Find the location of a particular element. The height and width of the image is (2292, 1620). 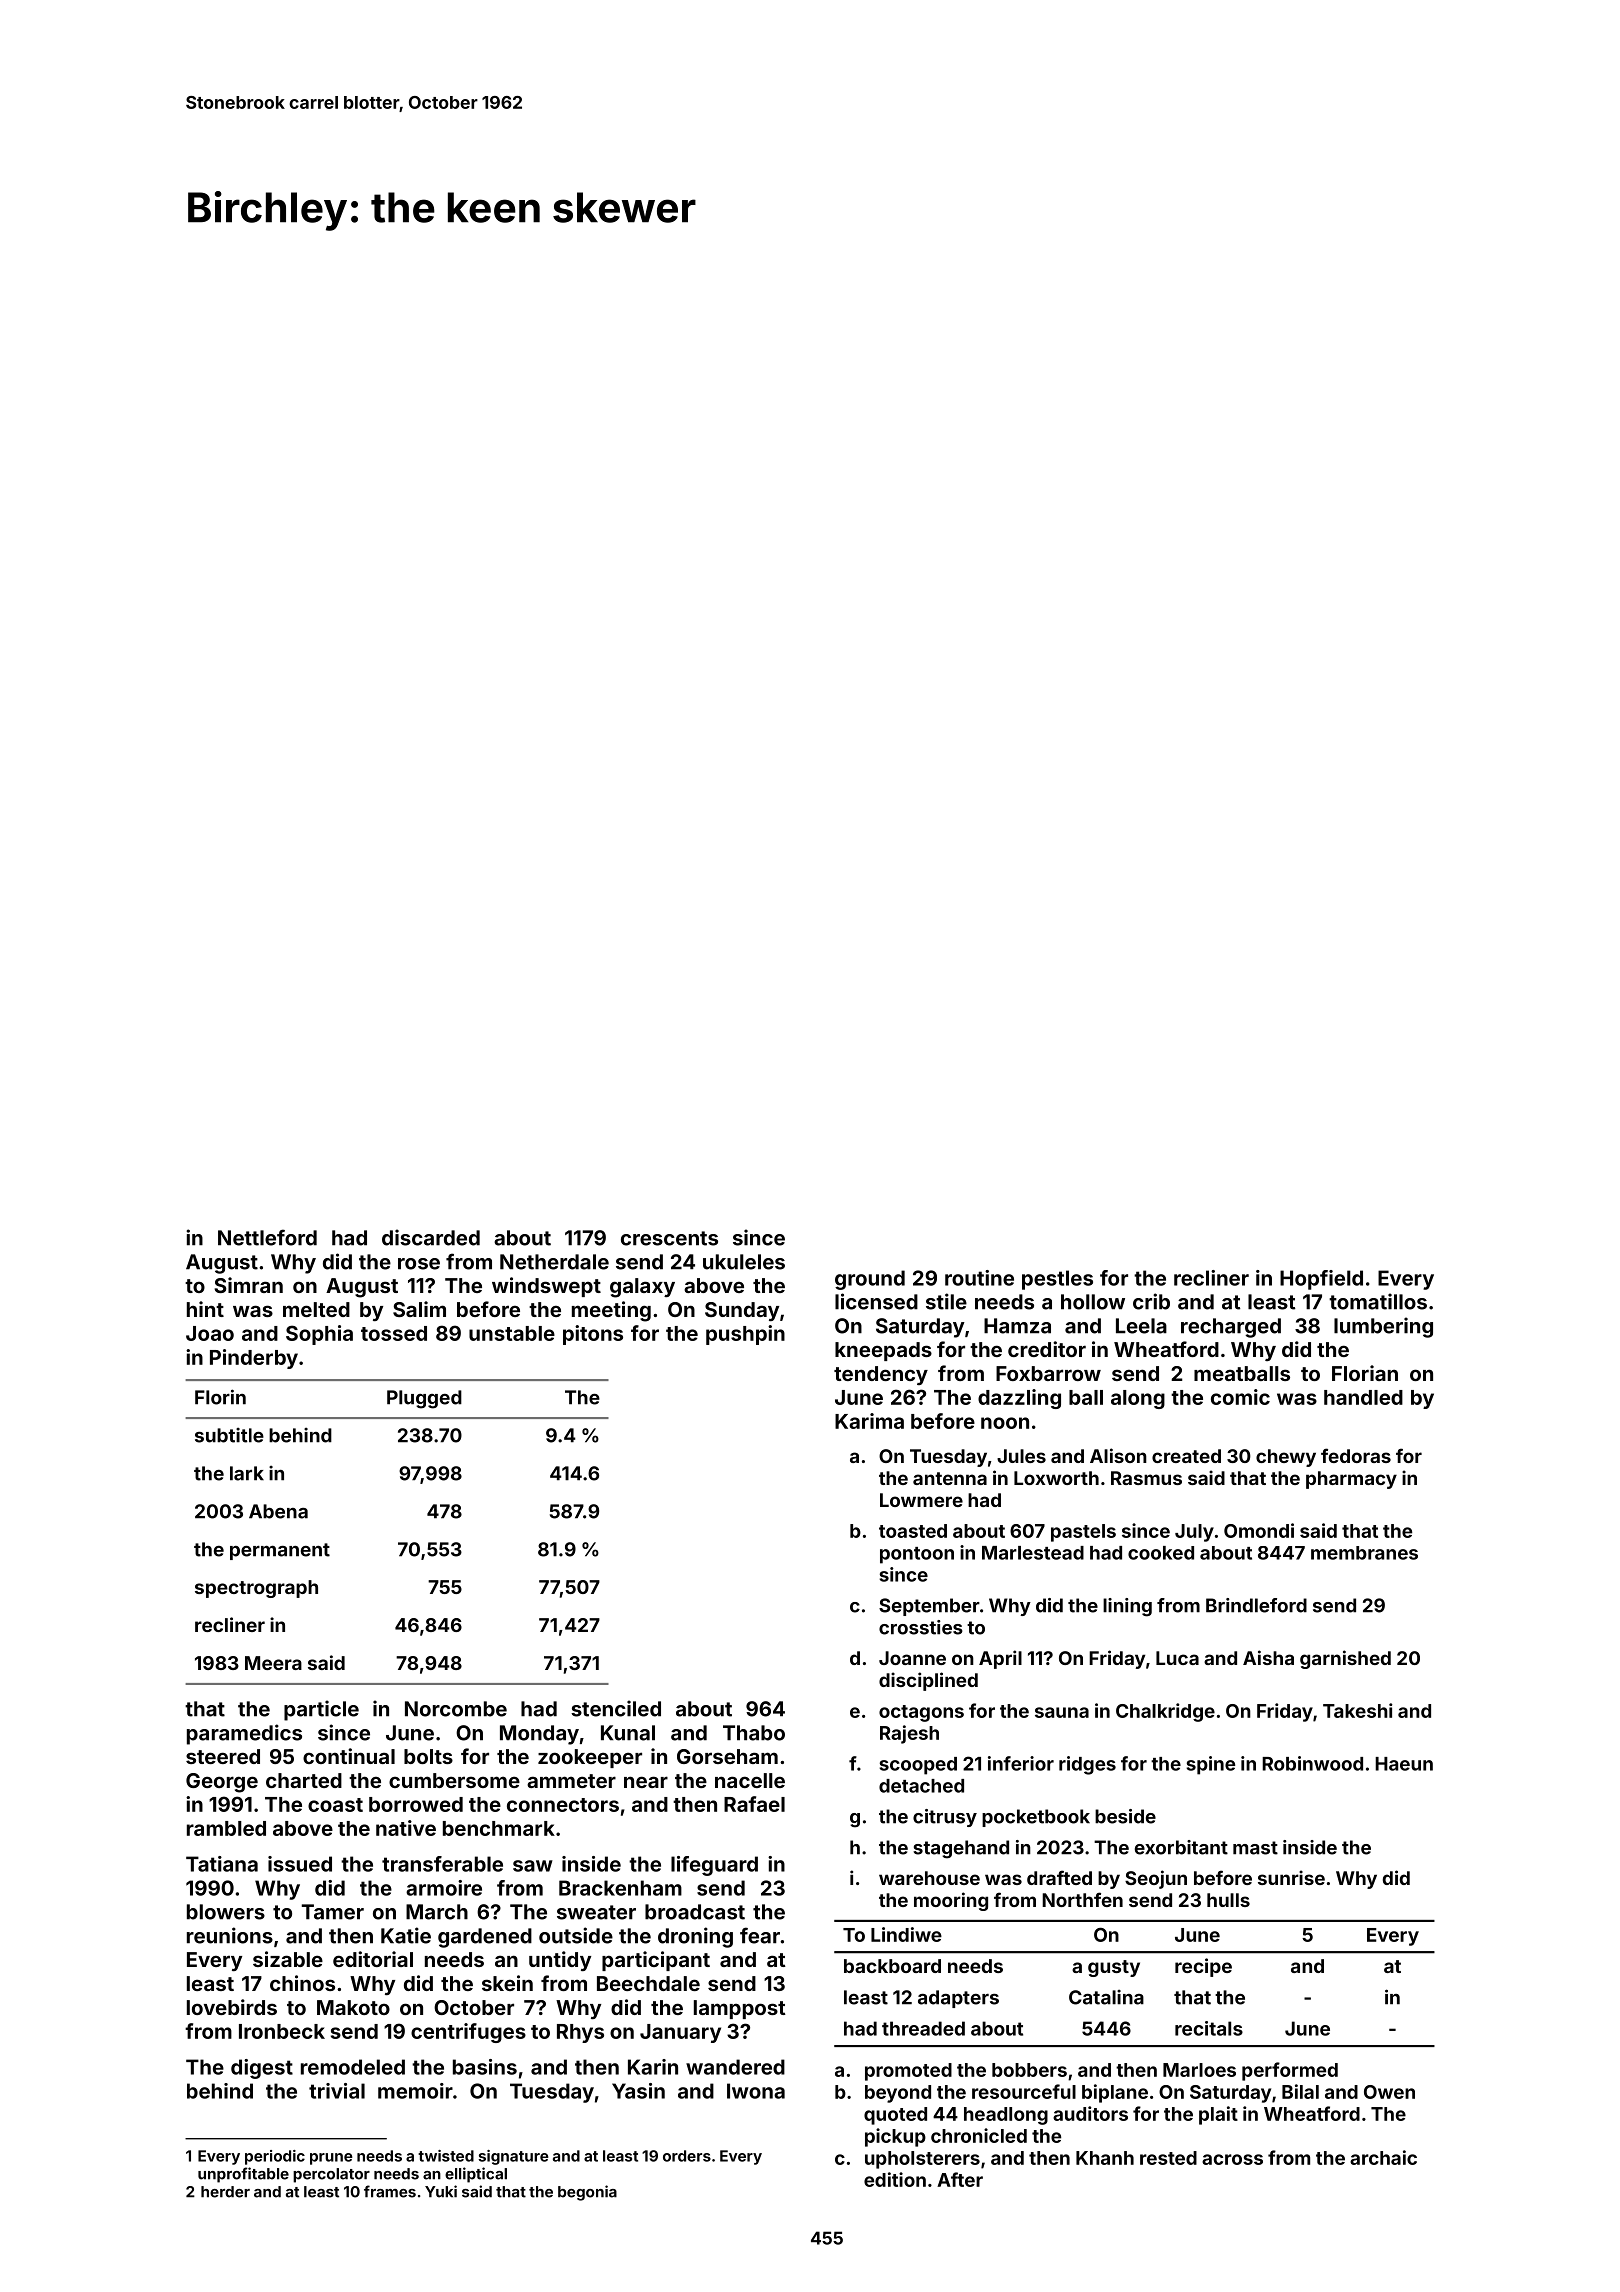

Hopfield is located at coordinates (1321, 1280).
